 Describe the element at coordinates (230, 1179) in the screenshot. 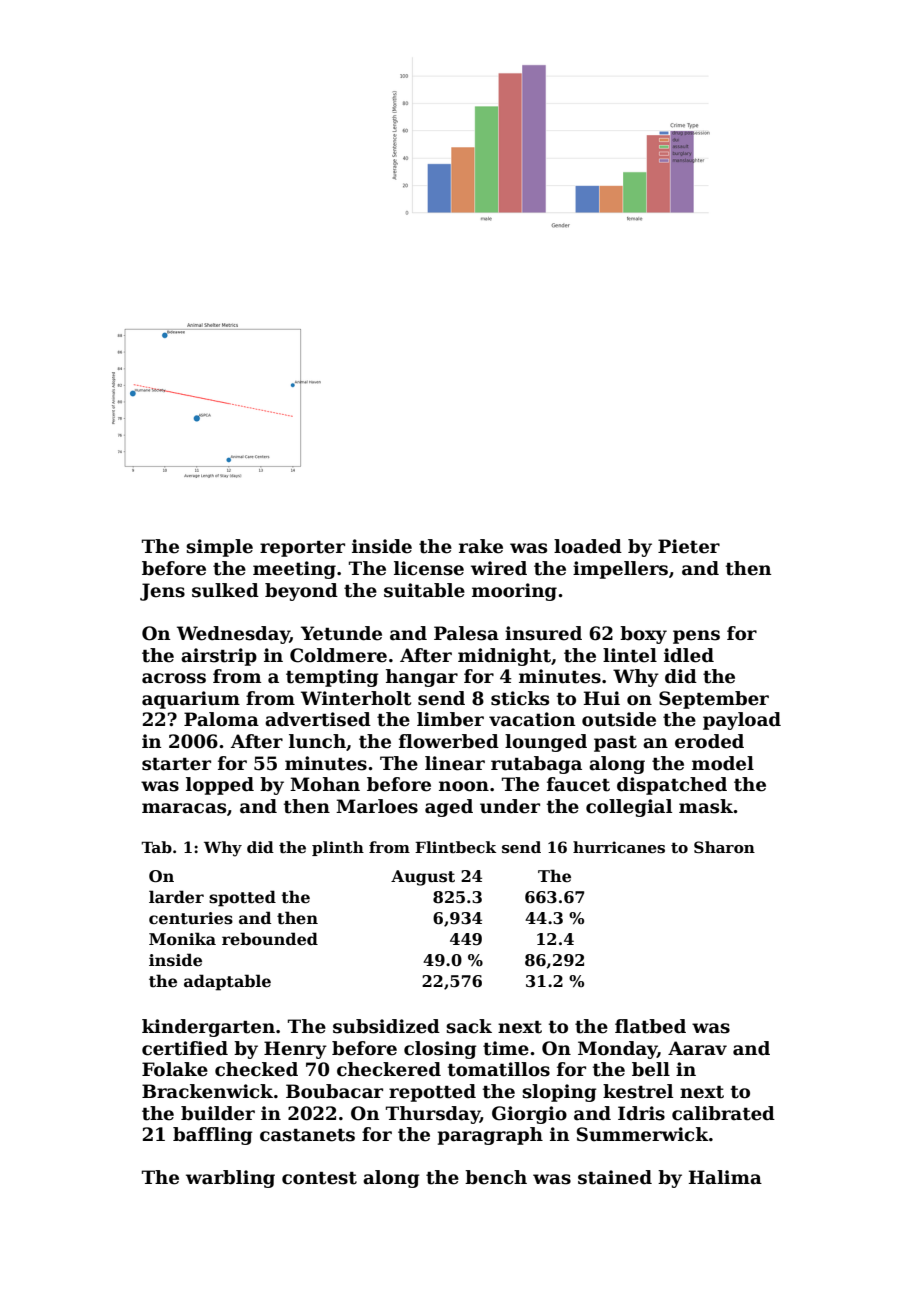

I see `warbling` at that location.
